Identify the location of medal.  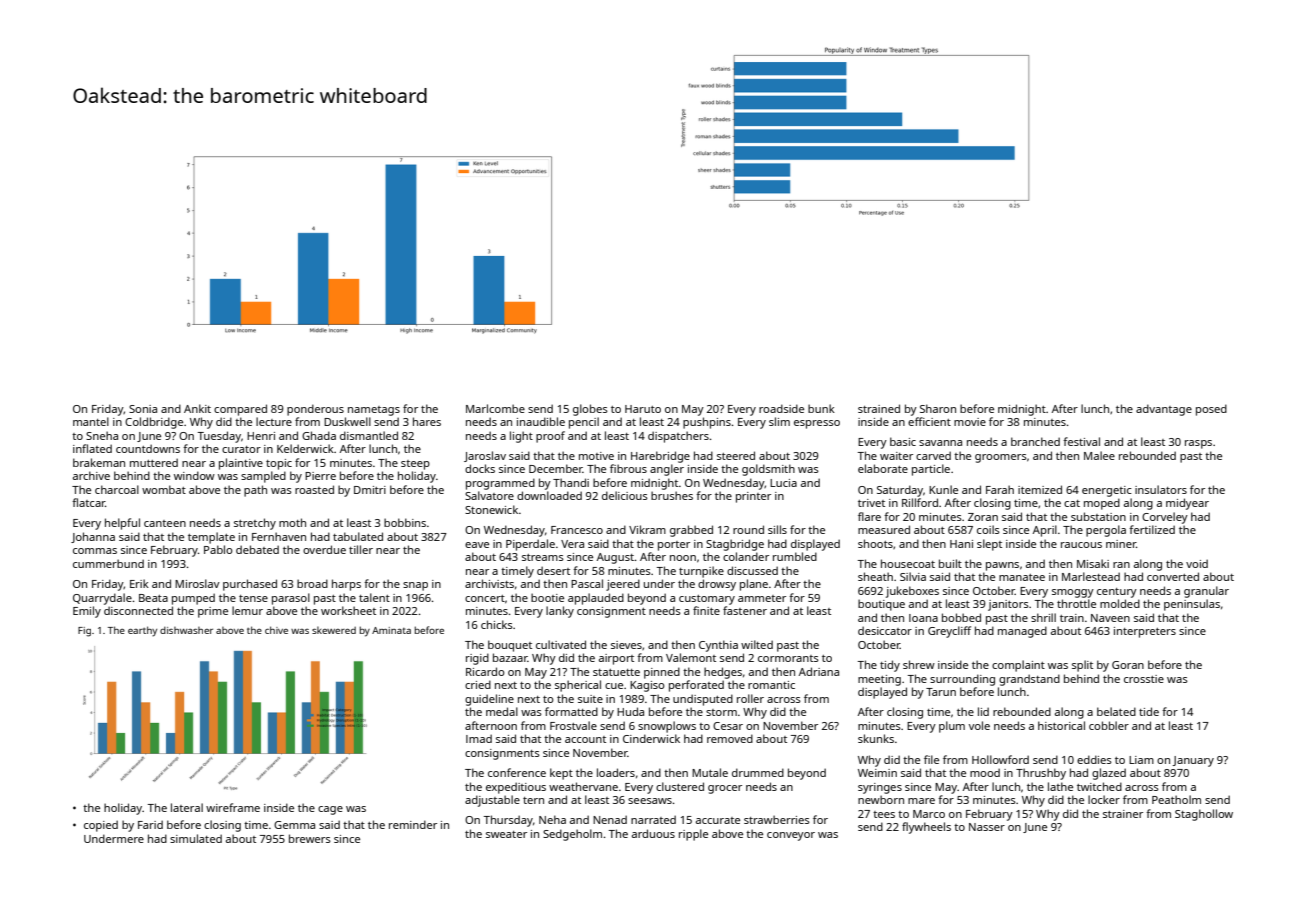
(502, 711).
